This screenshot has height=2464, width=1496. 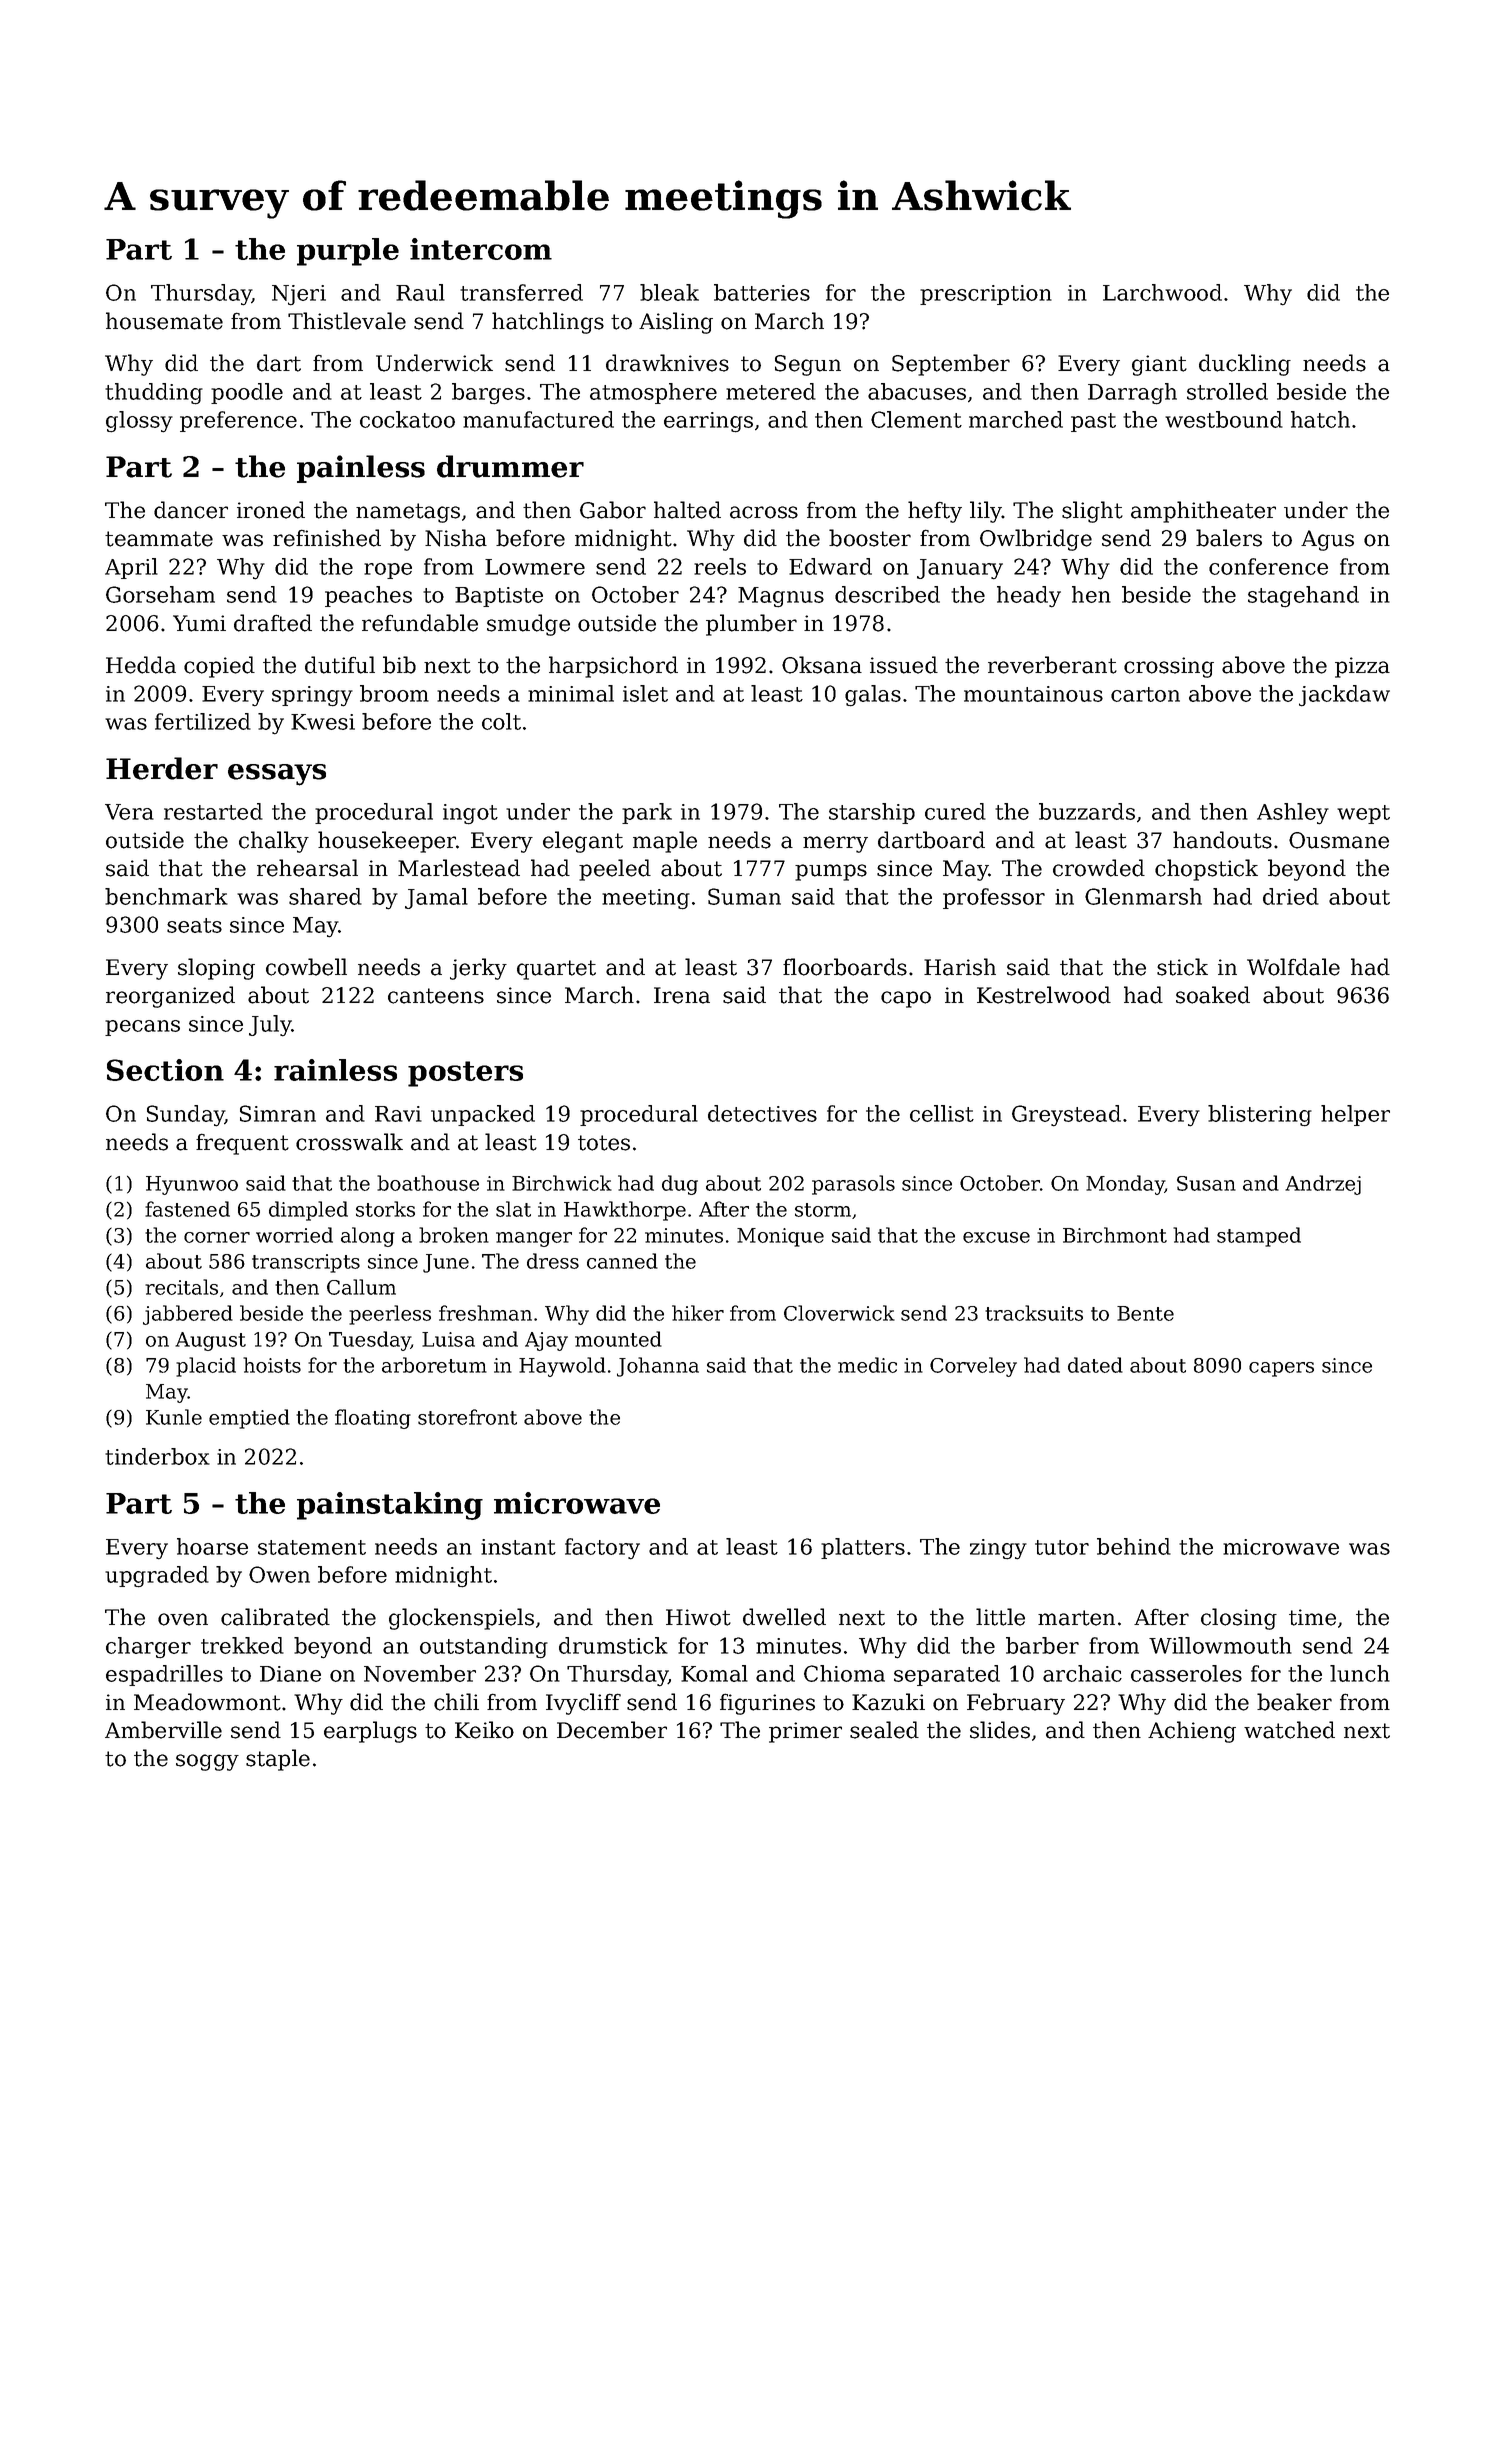 What do you see at coordinates (1323, 1185) in the screenshot?
I see `Andrzej` at bounding box center [1323, 1185].
